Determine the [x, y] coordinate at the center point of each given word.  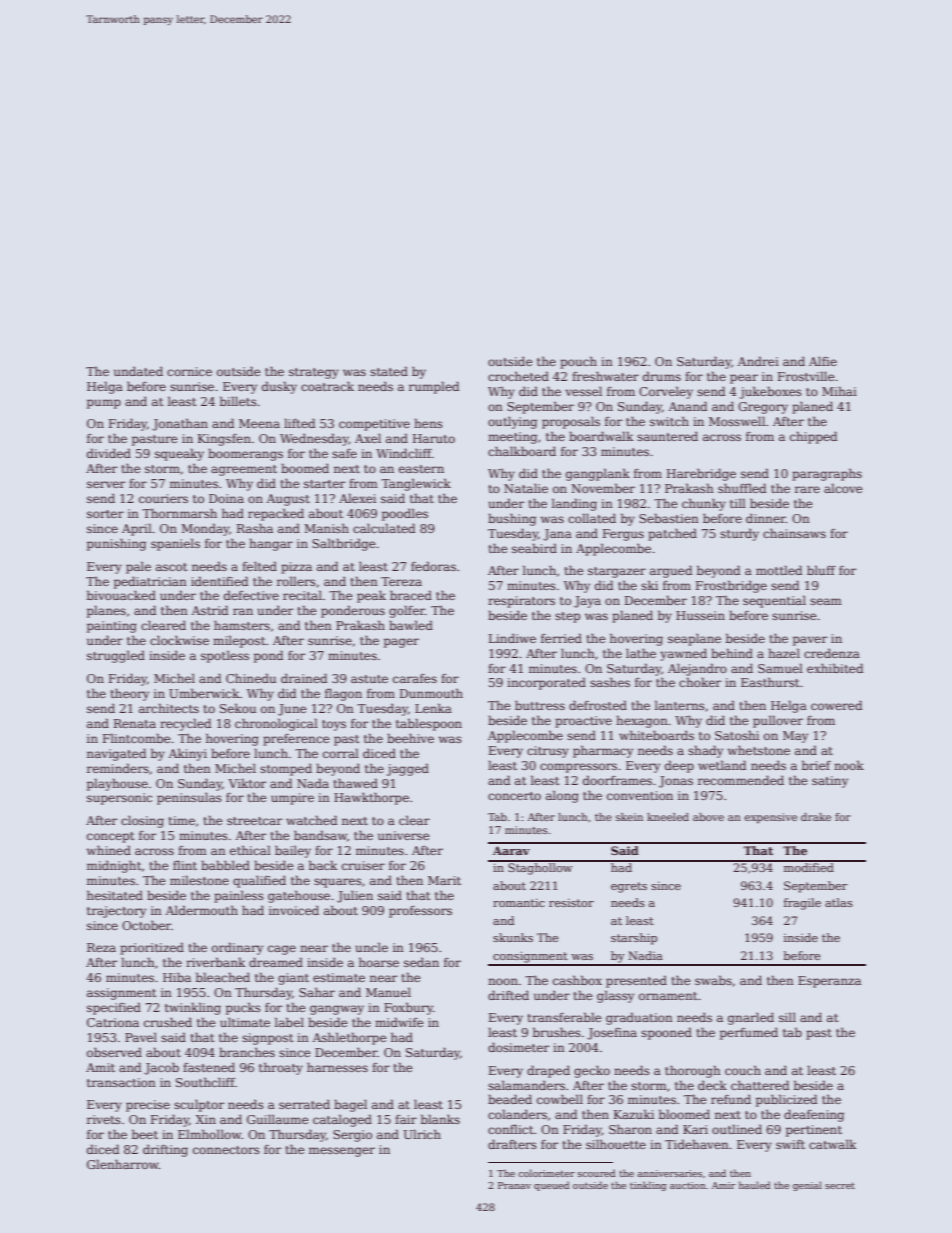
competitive [374, 425]
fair [406, 1119]
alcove [843, 488]
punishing [116, 544]
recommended [741, 780]
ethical [250, 850]
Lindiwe [512, 638]
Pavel [141, 1037]
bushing [512, 519]
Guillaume [277, 1119]
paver [810, 641]
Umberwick [204, 693]
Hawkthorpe [371, 798]
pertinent [814, 1131]
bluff [821, 570]
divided [109, 453]
